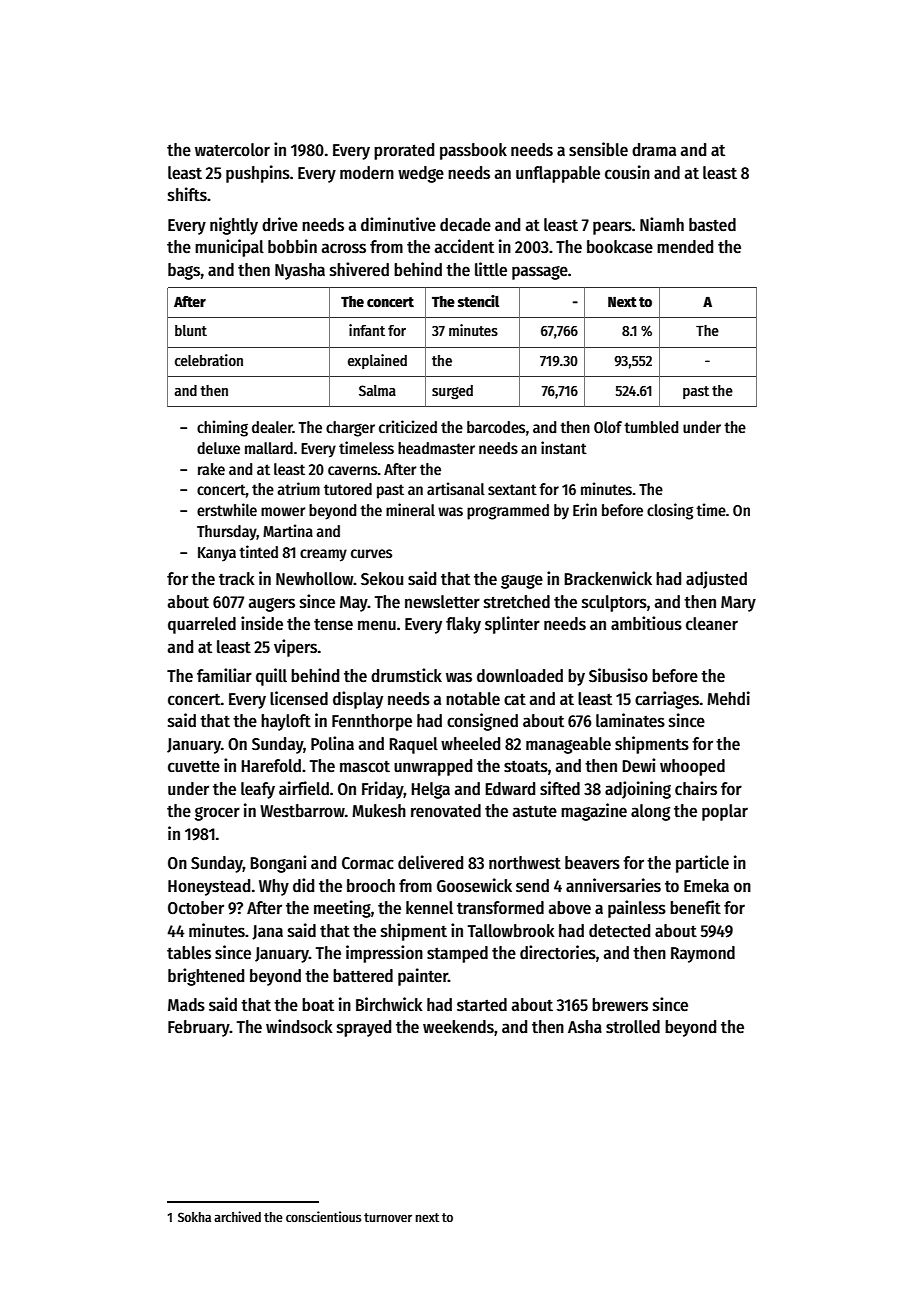 The height and width of the screenshot is (1311, 924). What do you see at coordinates (703, 954) in the screenshot?
I see `Raymond` at bounding box center [703, 954].
